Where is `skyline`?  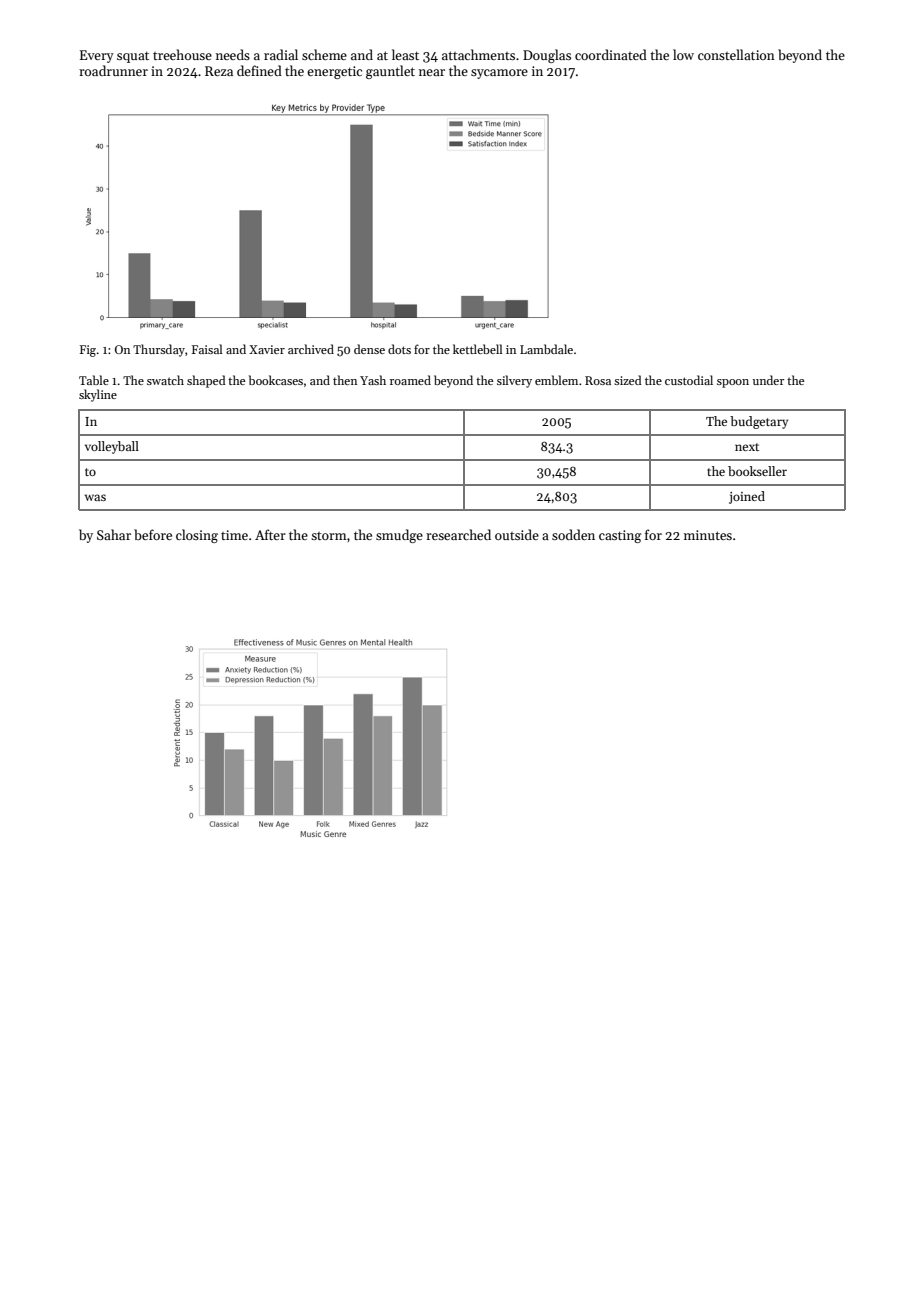 skyline is located at coordinates (98, 395).
